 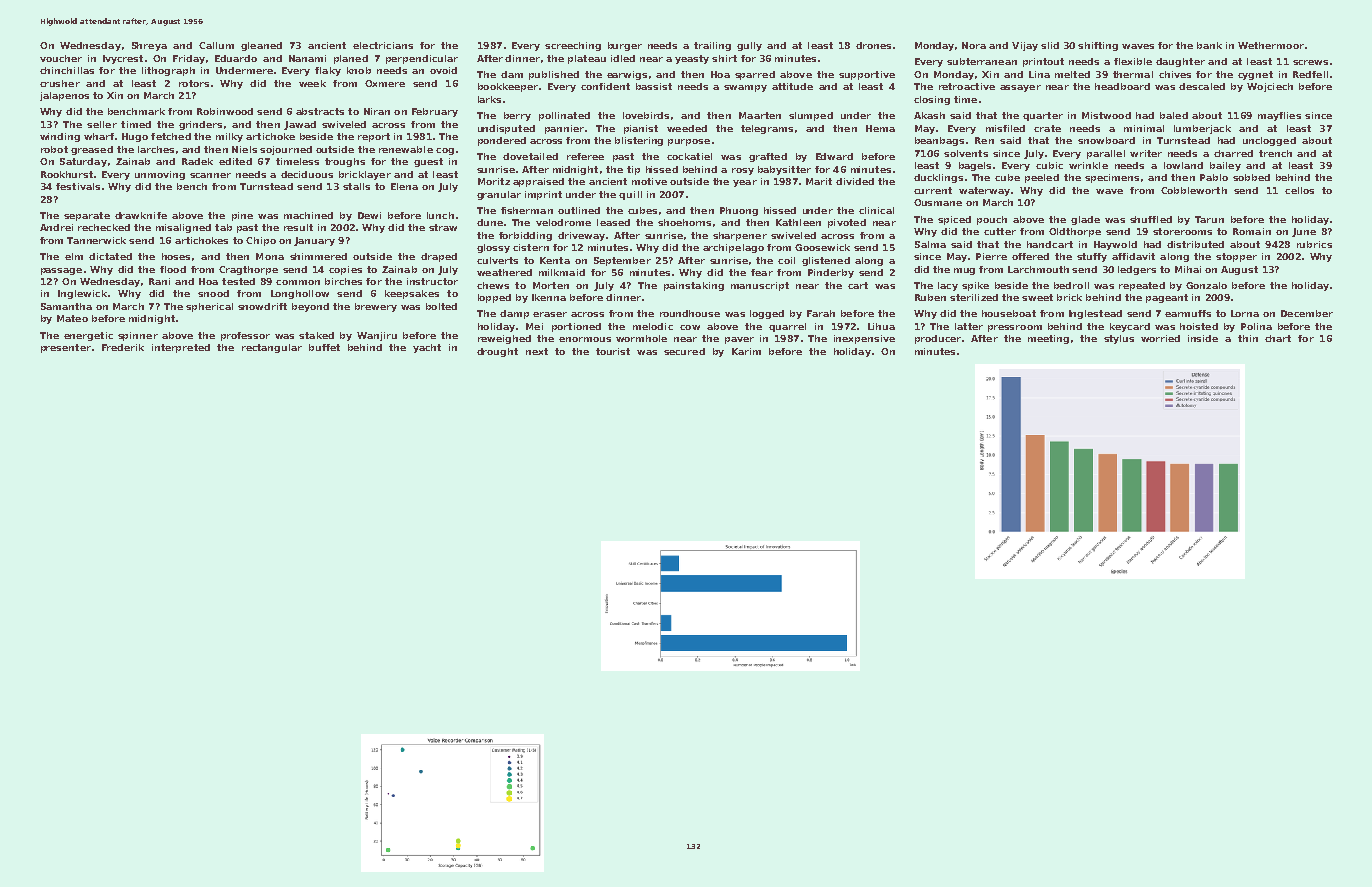 I want to click on descaled, so click(x=1202, y=86).
